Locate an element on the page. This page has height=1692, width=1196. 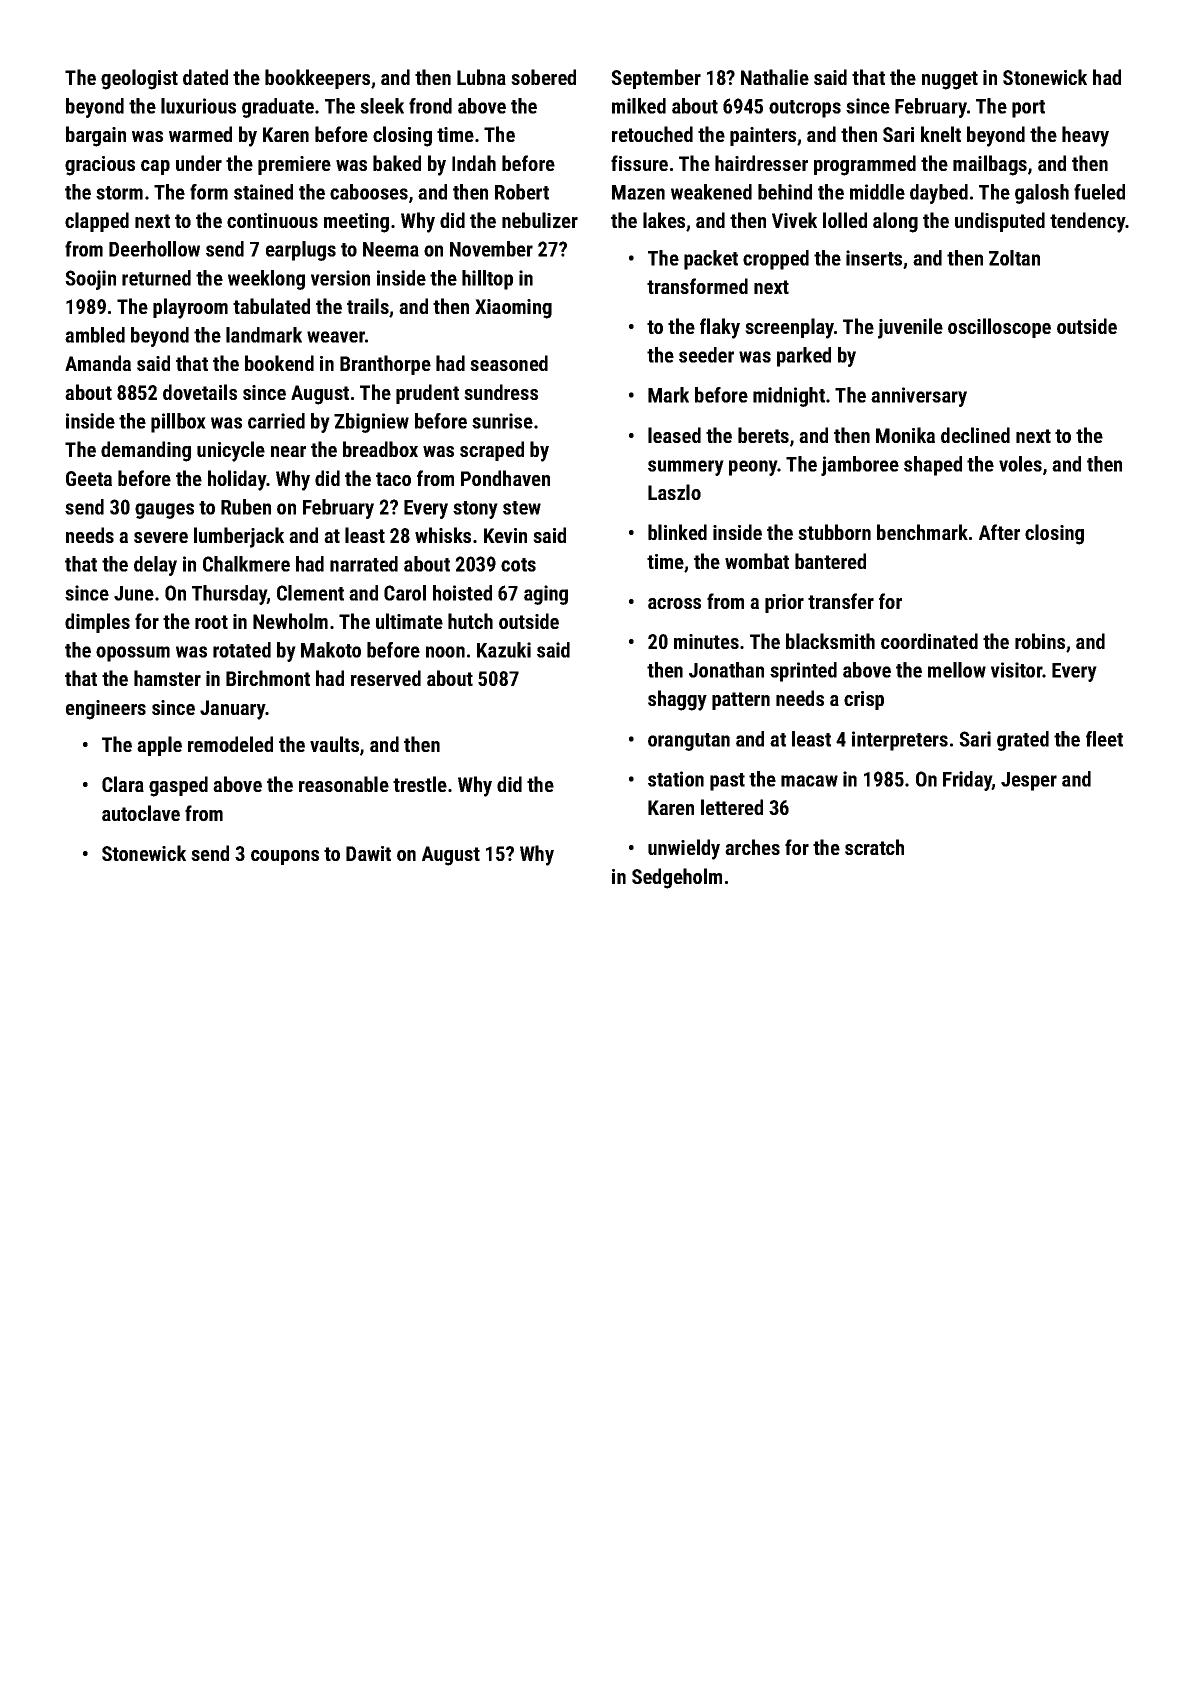
opossum is located at coordinates (133, 654).
